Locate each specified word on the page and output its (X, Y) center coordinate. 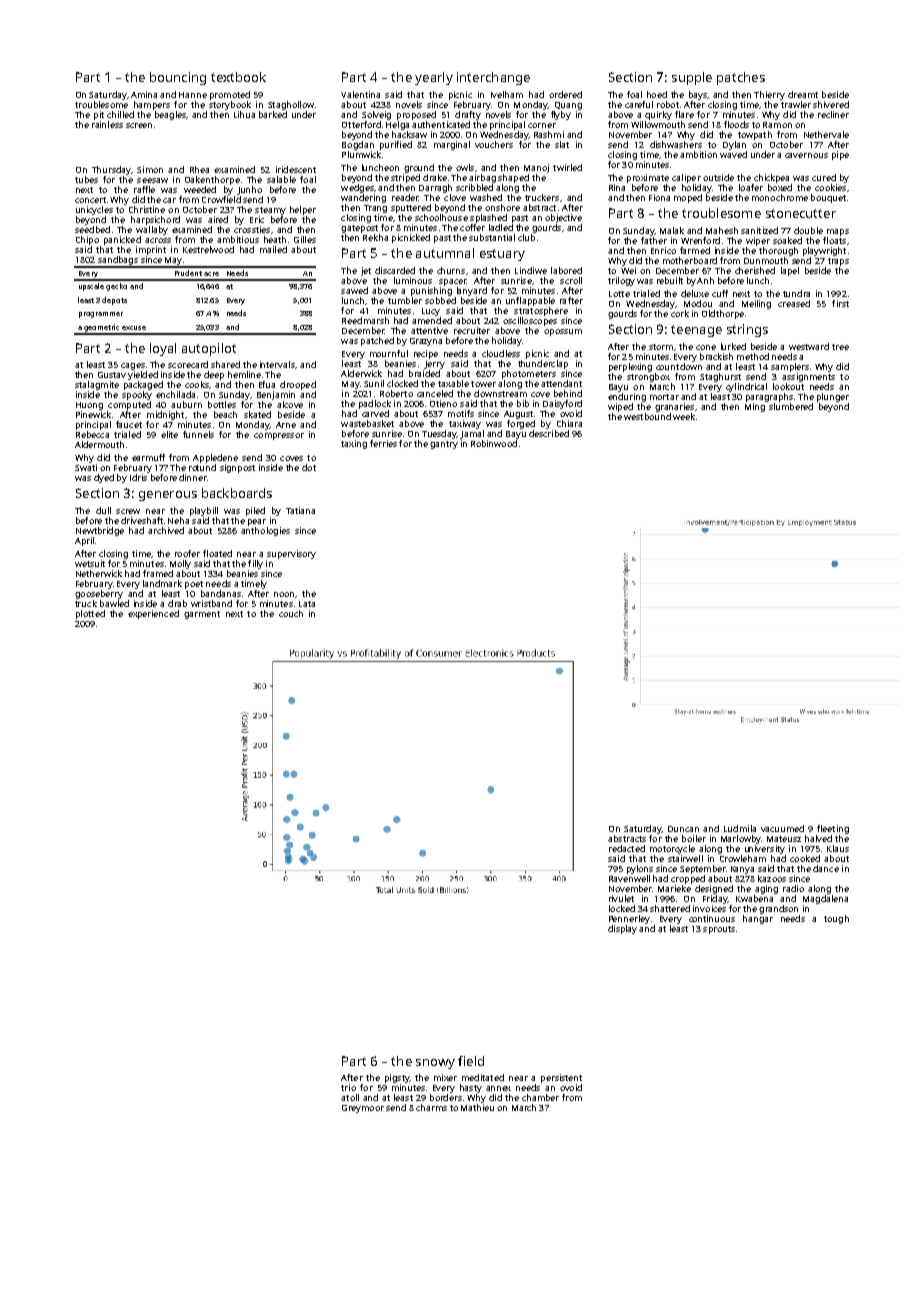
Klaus (838, 848)
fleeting (833, 829)
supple (692, 78)
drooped (298, 385)
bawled (114, 603)
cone (706, 347)
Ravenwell (629, 878)
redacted (627, 848)
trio (348, 1087)
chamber (540, 1097)
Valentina (360, 94)
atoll (350, 1097)
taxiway (465, 424)
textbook (238, 77)
